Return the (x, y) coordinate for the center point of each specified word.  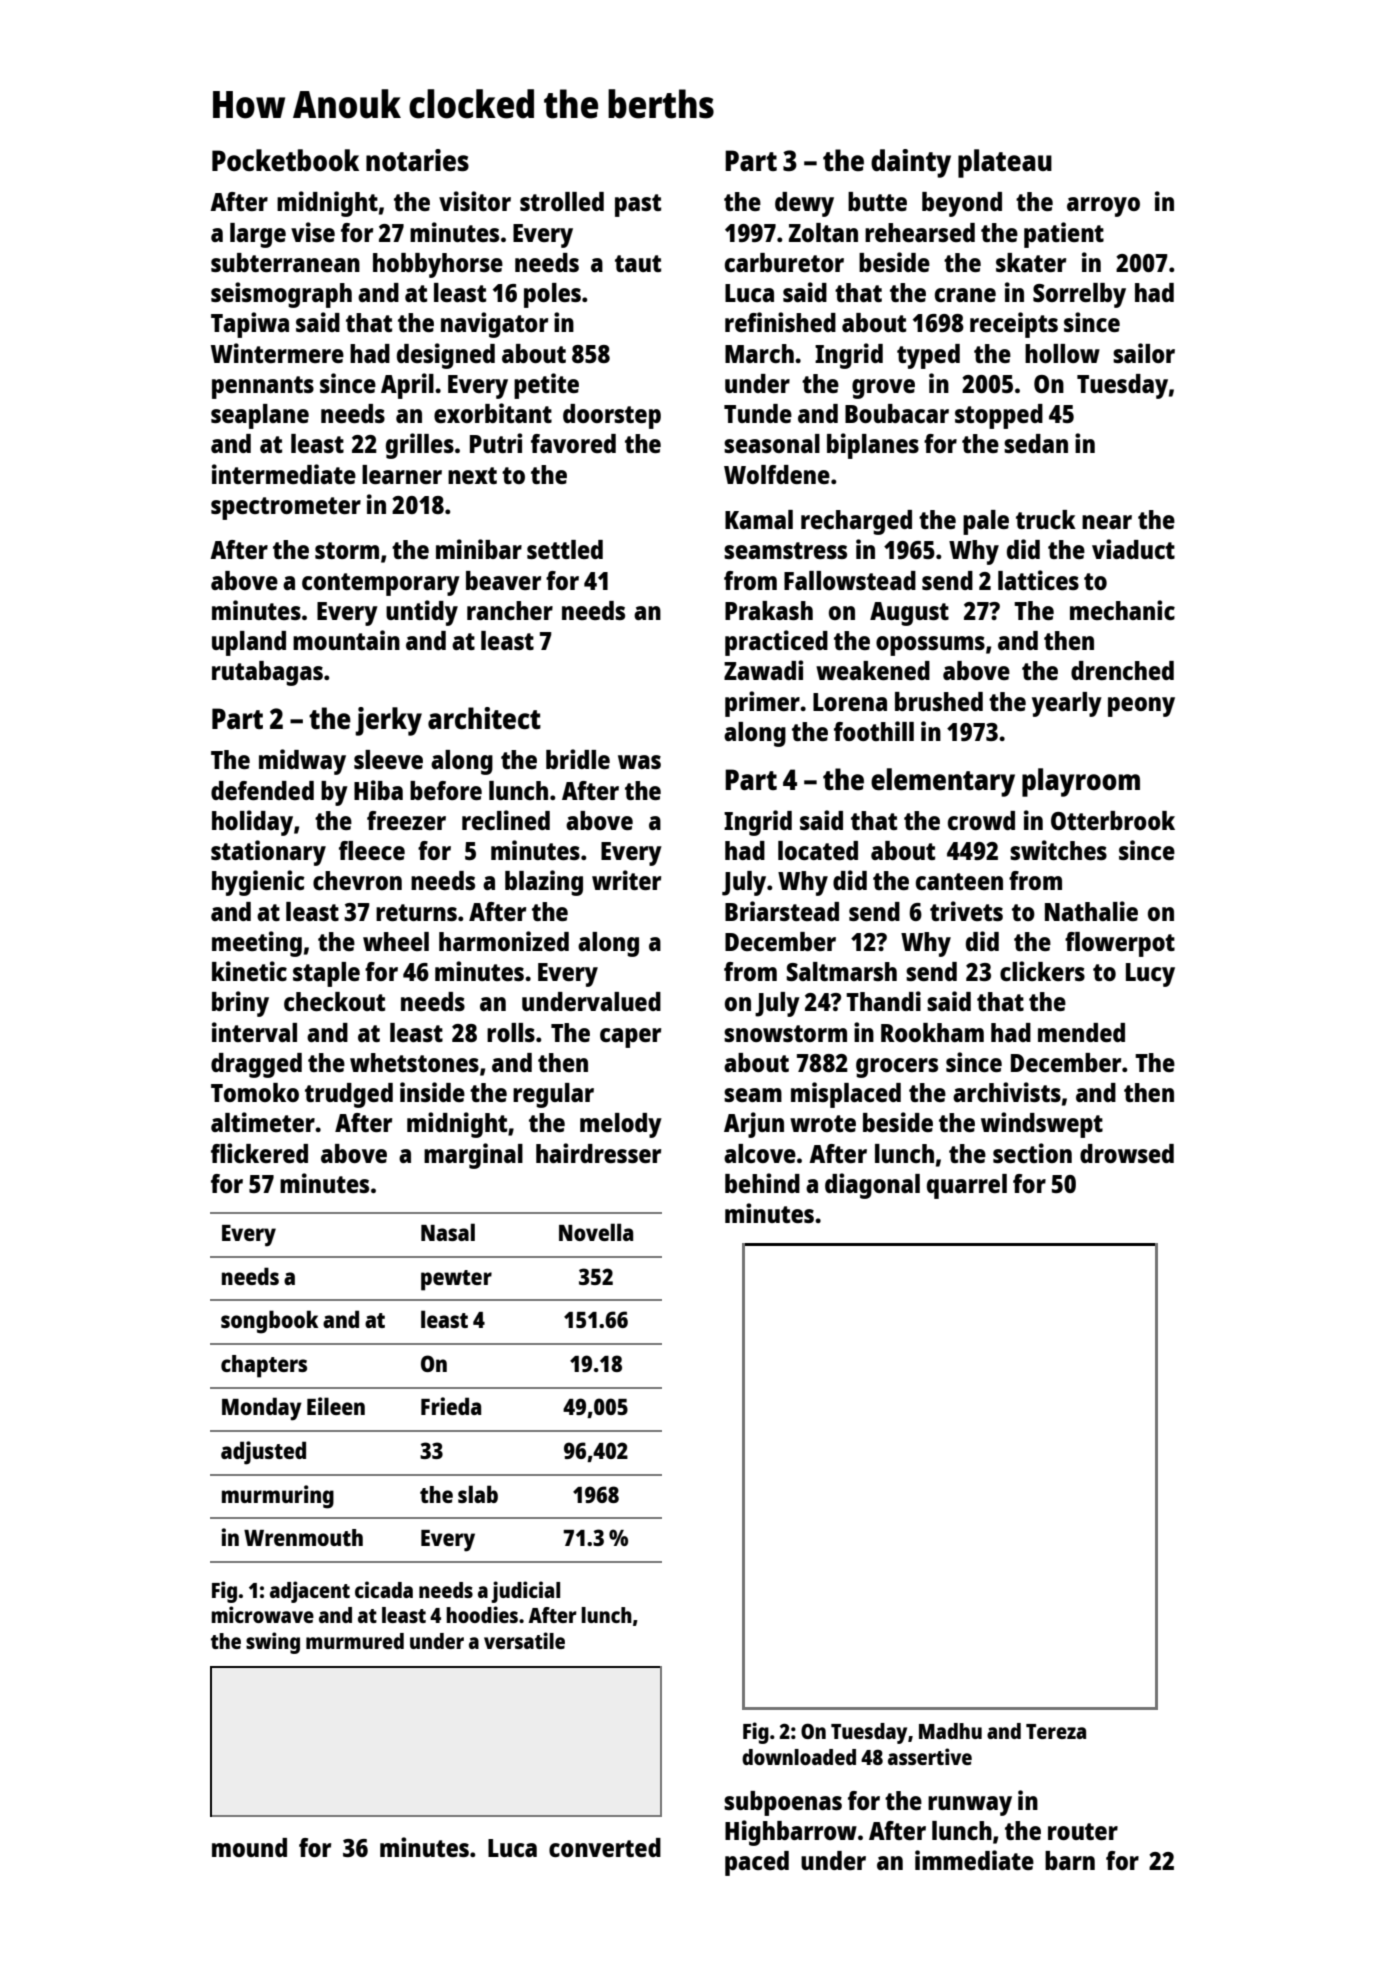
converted (605, 1847)
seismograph (281, 295)
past (638, 205)
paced (757, 1863)
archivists (1007, 1092)
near (1107, 522)
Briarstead (782, 911)
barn (1070, 1860)
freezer (406, 820)
